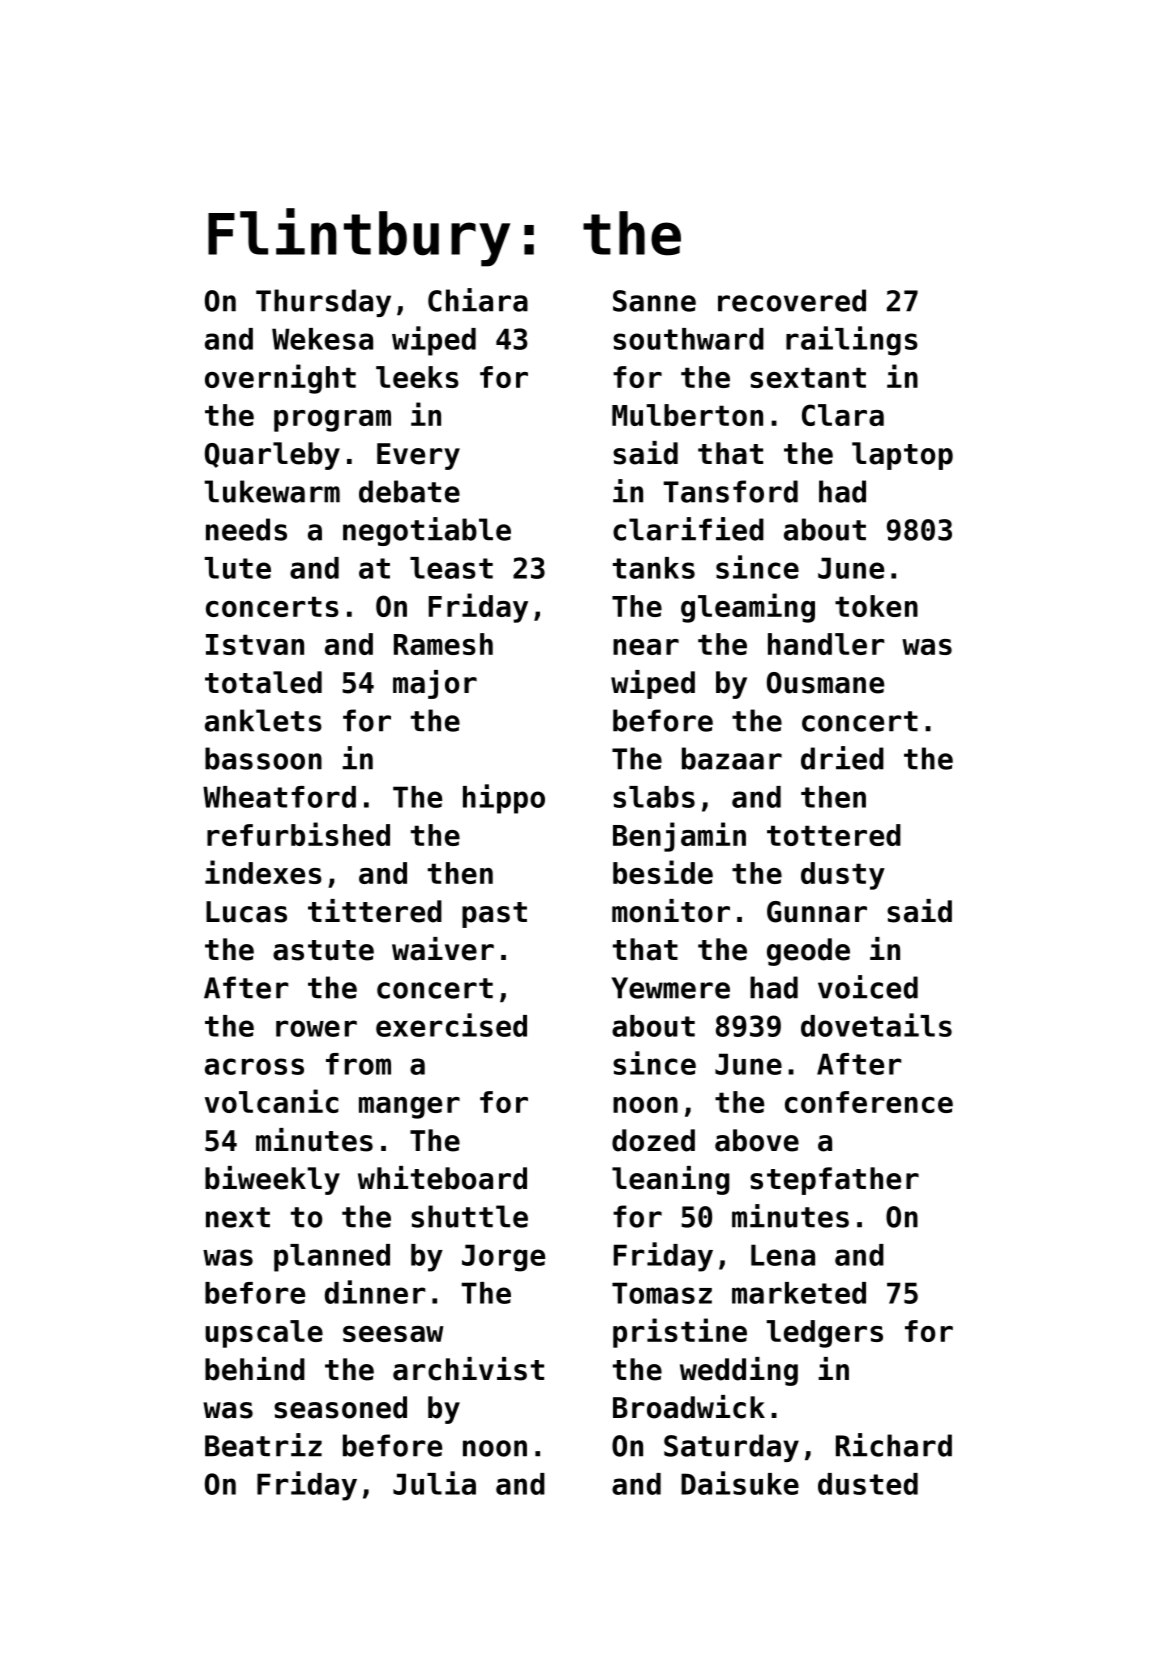 The width and height of the screenshot is (1165, 1654). I want to click on dusted, so click(868, 1484).
